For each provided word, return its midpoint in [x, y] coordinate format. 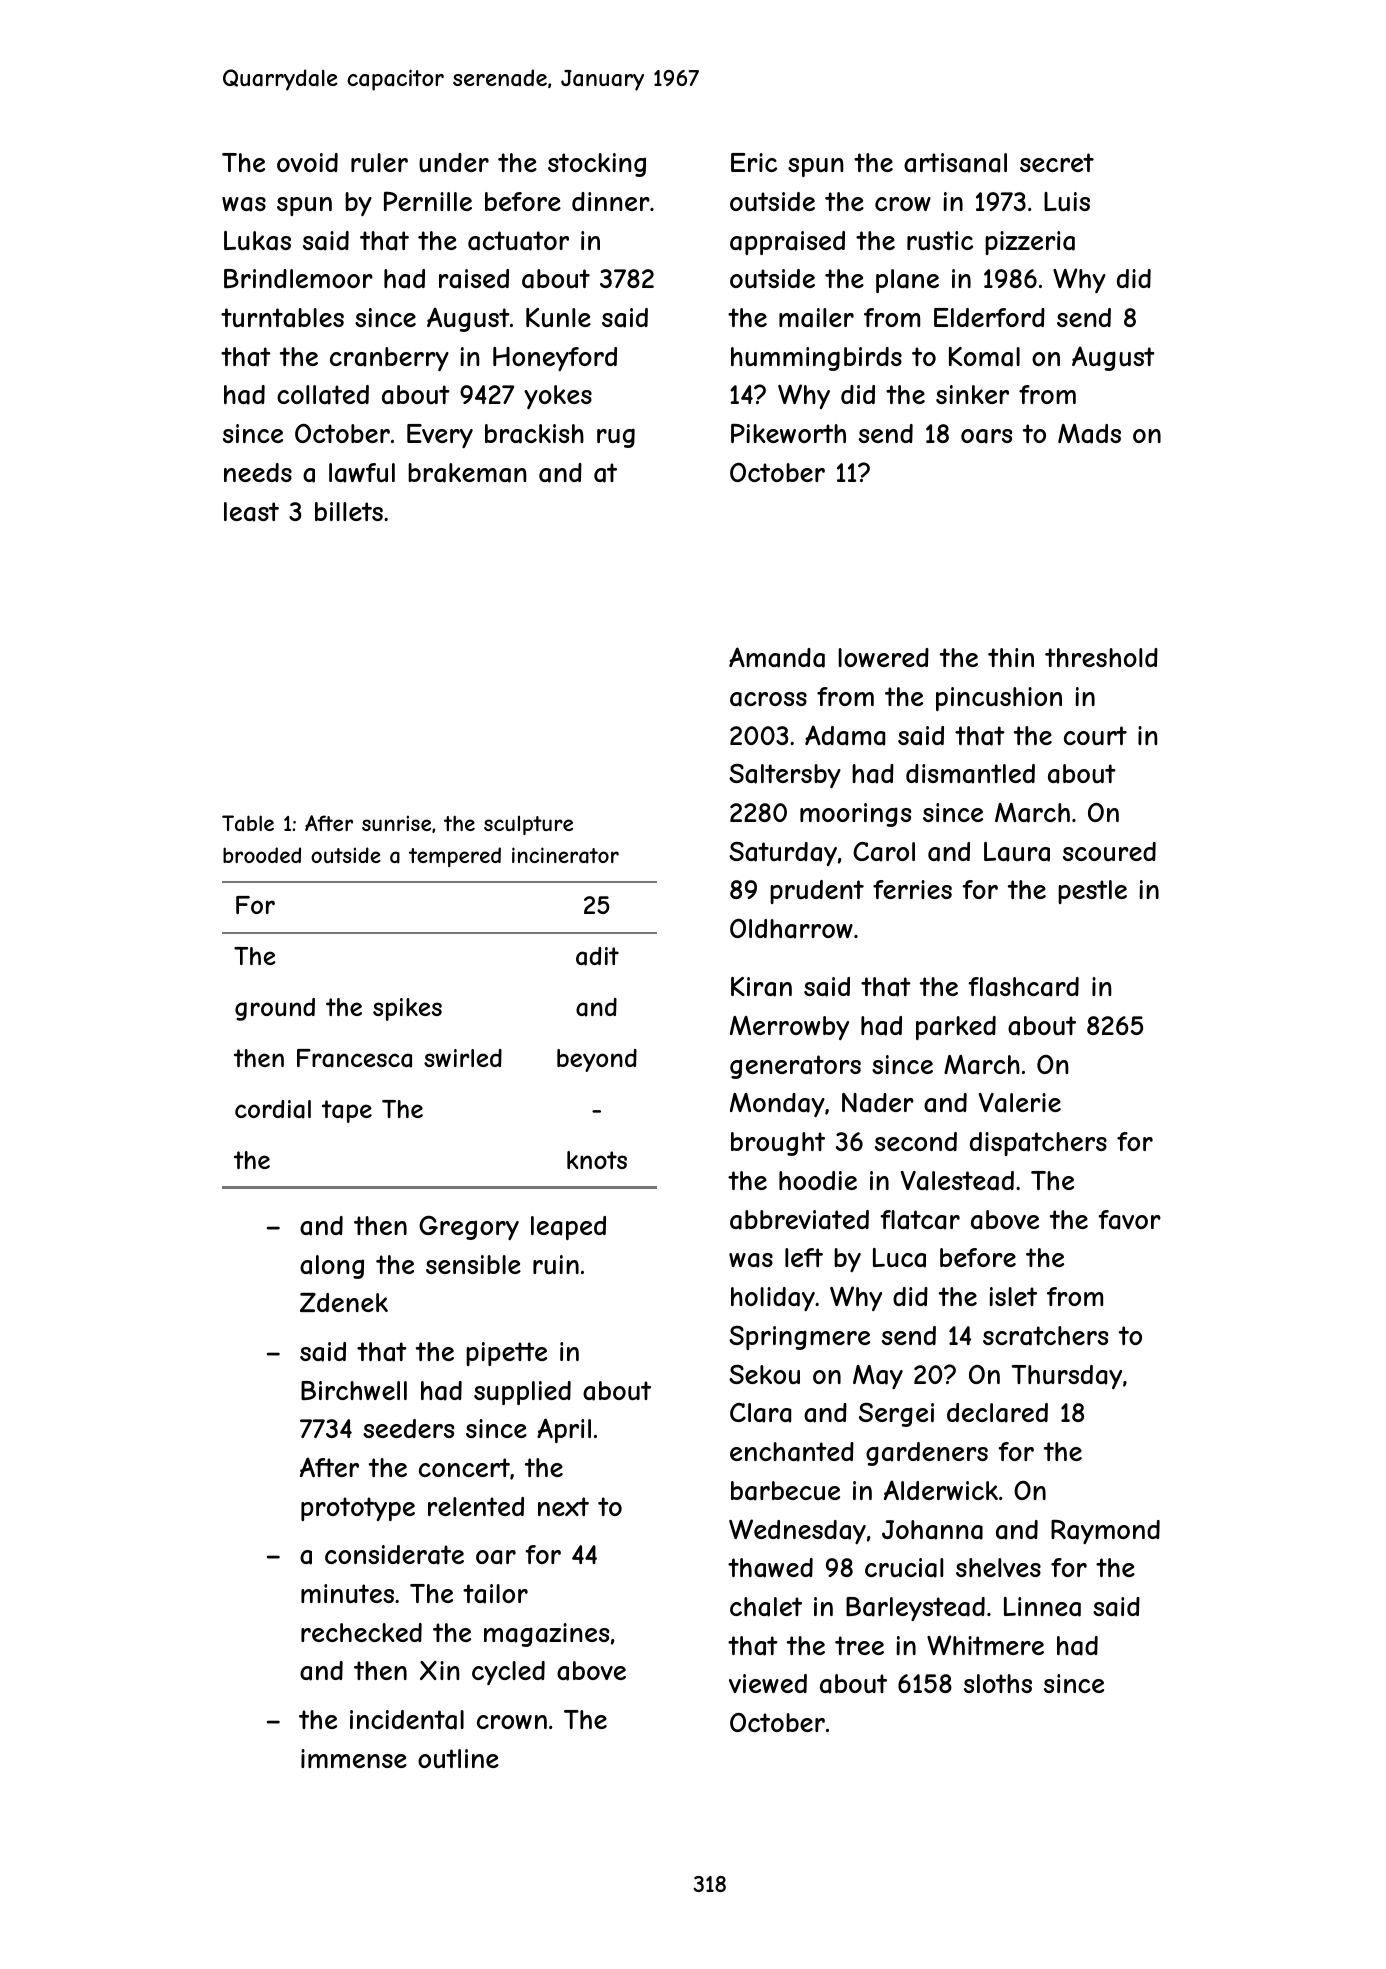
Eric [754, 162]
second [916, 1141]
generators [795, 1067]
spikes [407, 1009]
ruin [556, 1264]
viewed [768, 1683]
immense [354, 1758]
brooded [262, 855]
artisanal [955, 163]
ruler [379, 162]
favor [1129, 1220]
